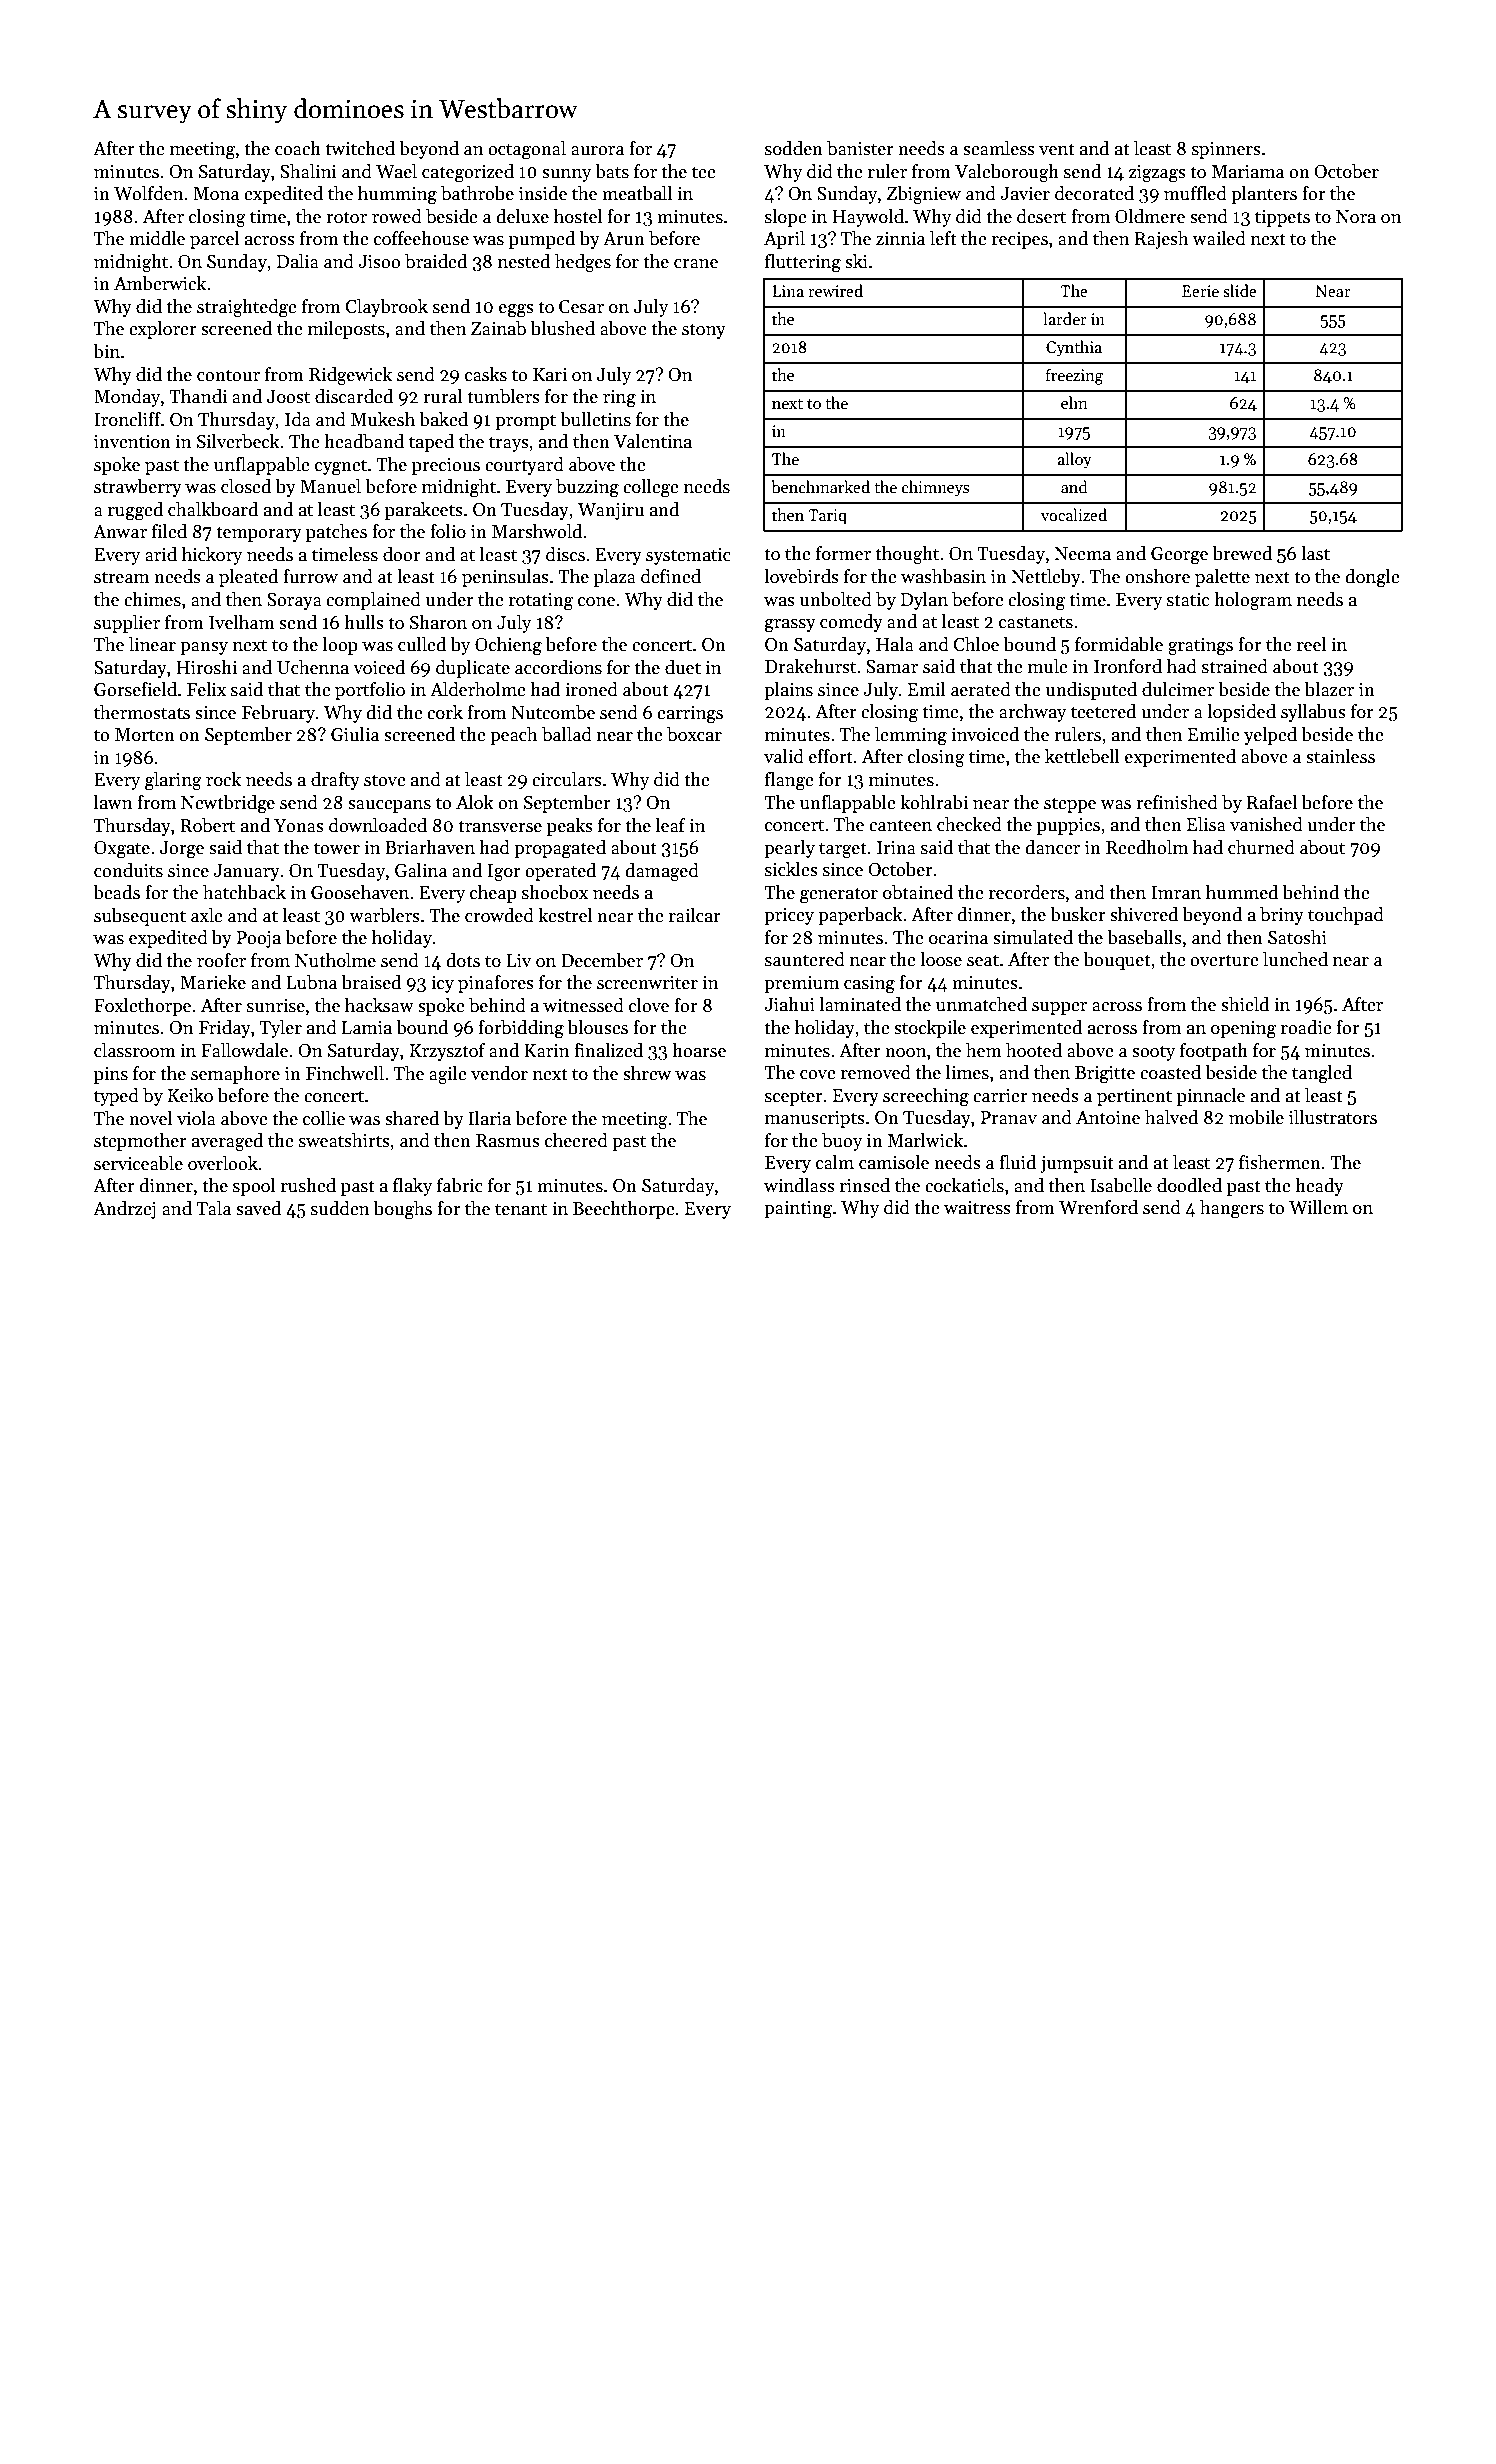  I want to click on Andrzej, so click(124, 1210).
